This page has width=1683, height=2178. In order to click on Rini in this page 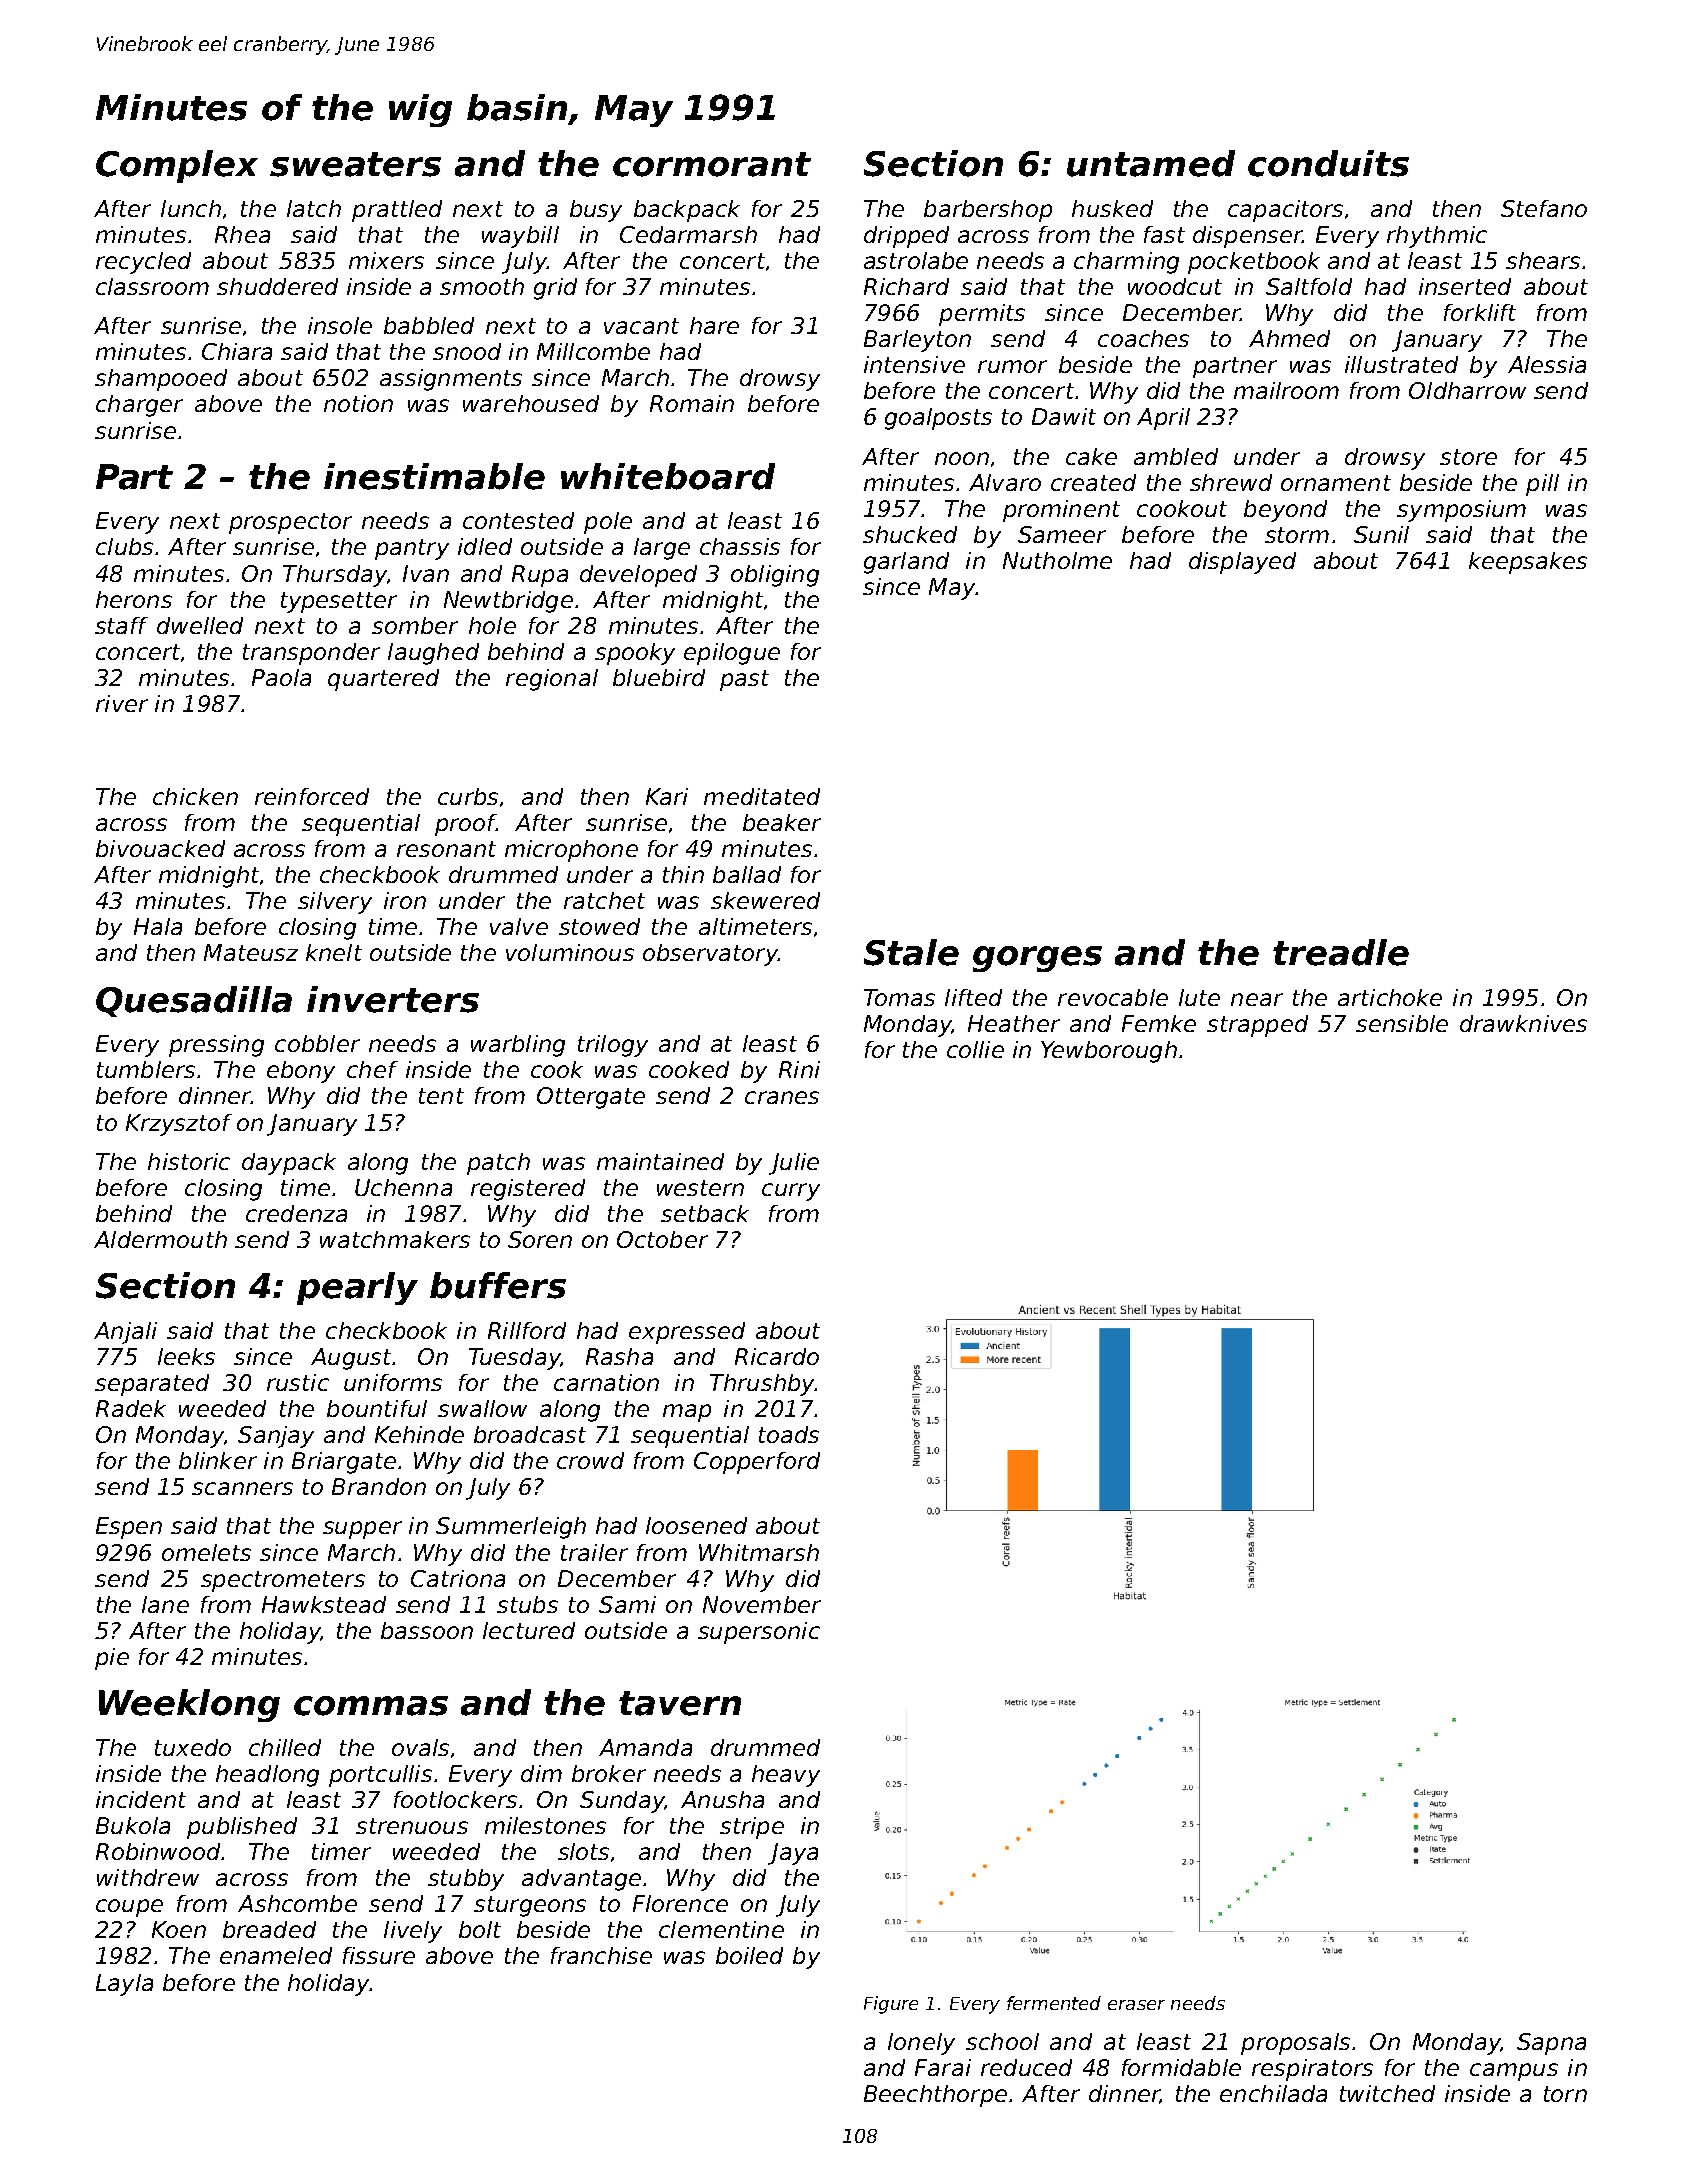, I will do `click(799, 1069)`.
